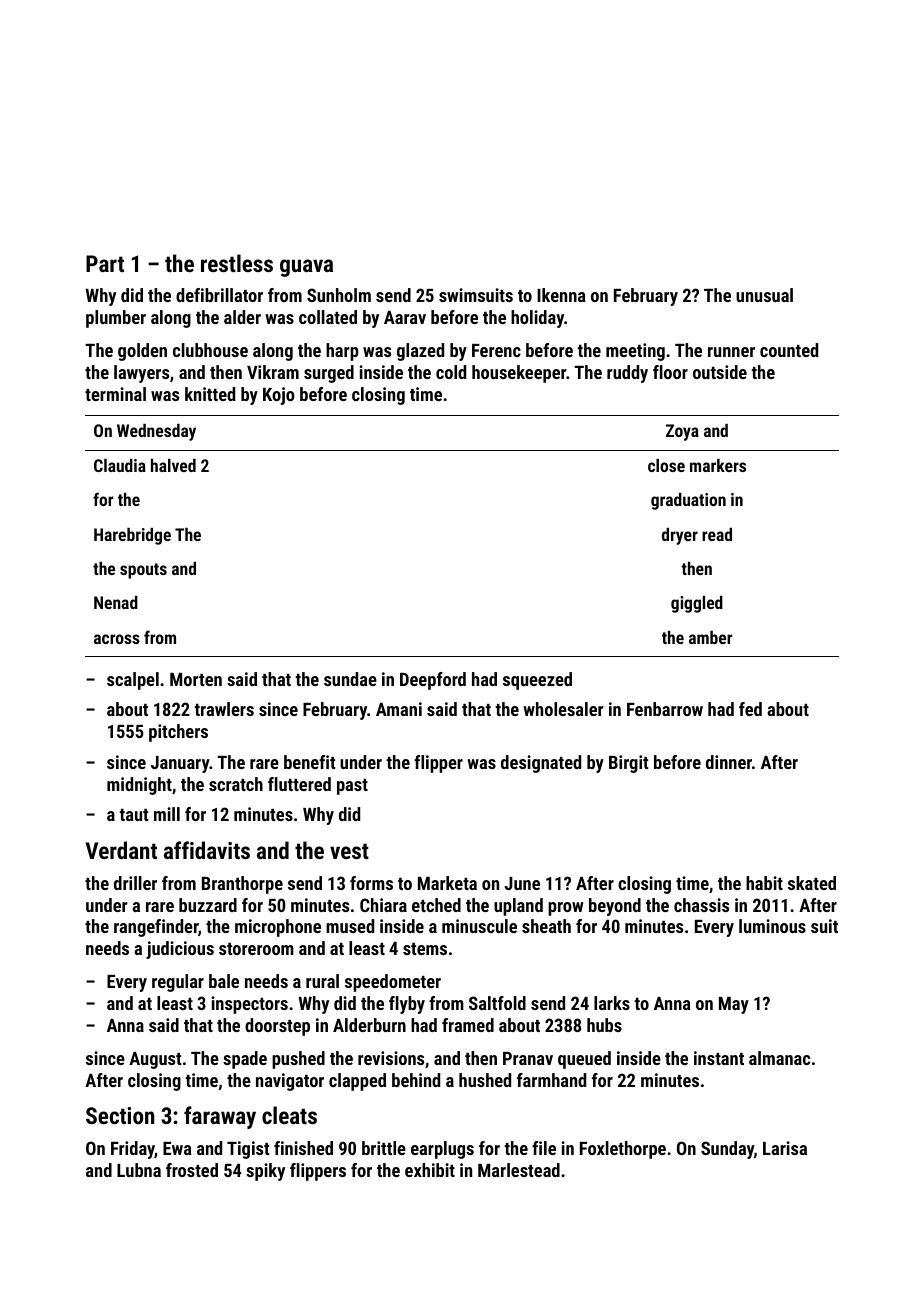 This document has height=1314, width=924. What do you see at coordinates (139, 1170) in the document?
I see `Lubna` at bounding box center [139, 1170].
